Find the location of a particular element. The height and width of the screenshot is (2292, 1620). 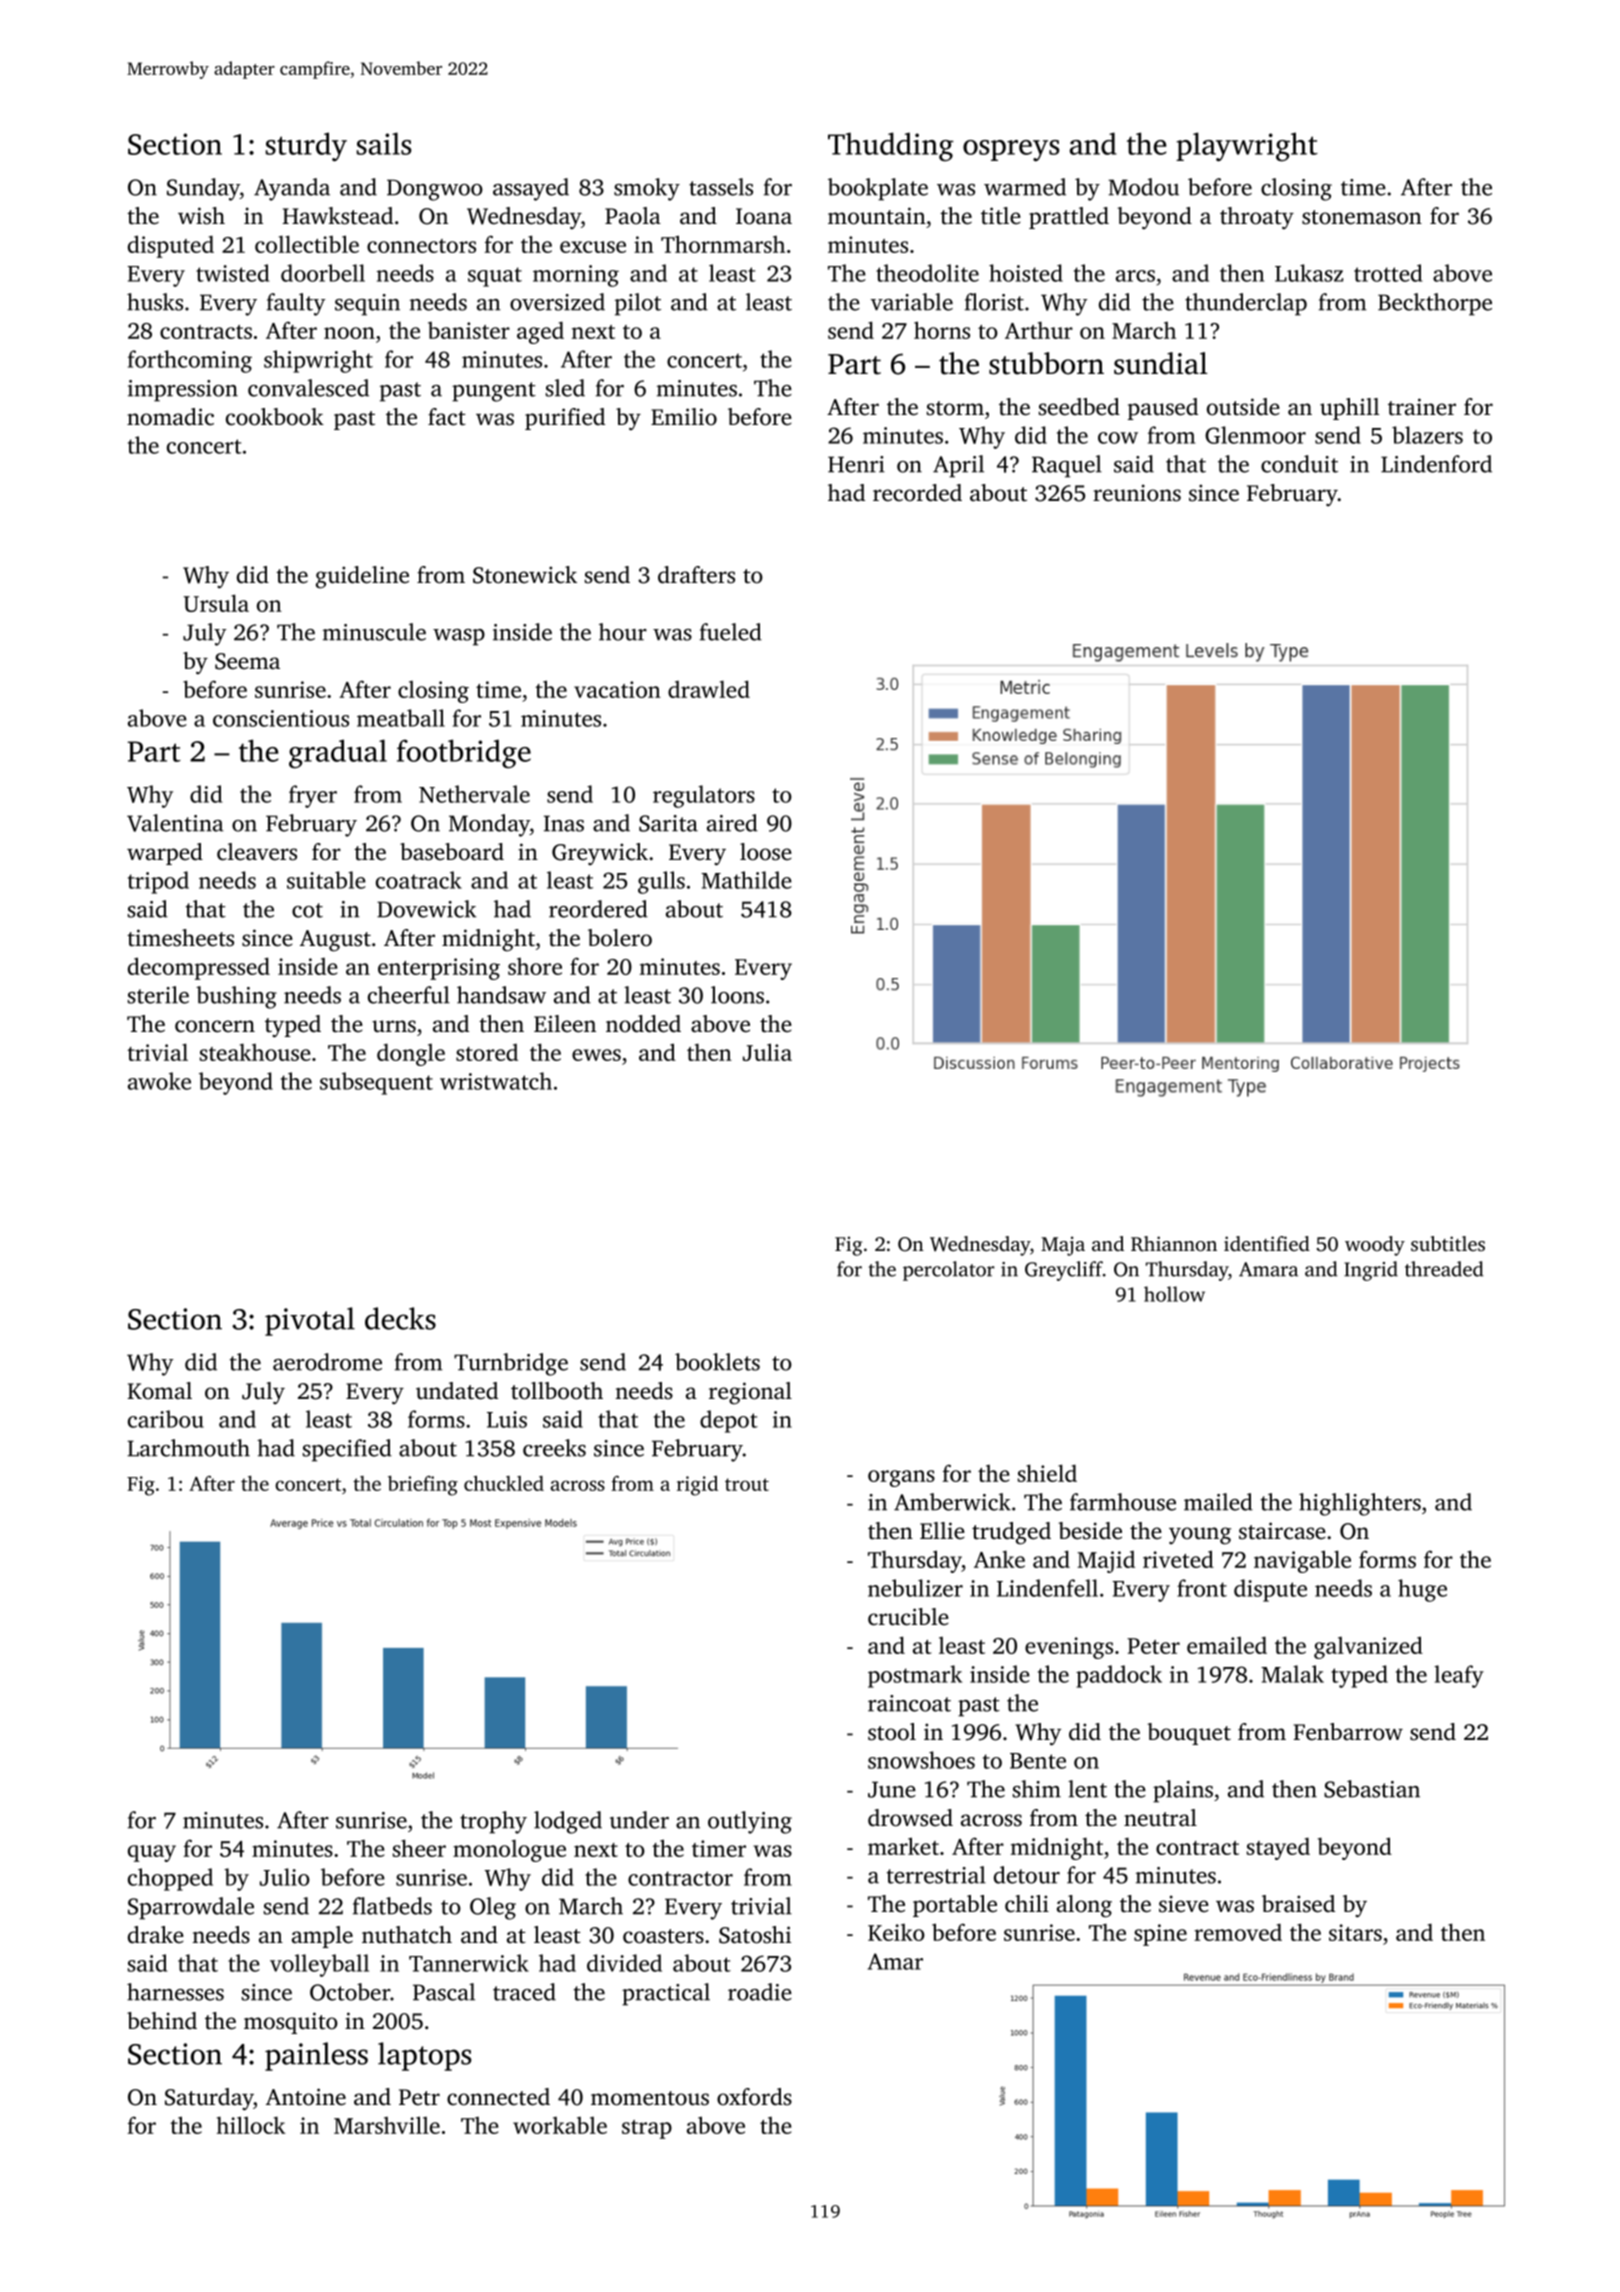

smoky is located at coordinates (647, 189).
